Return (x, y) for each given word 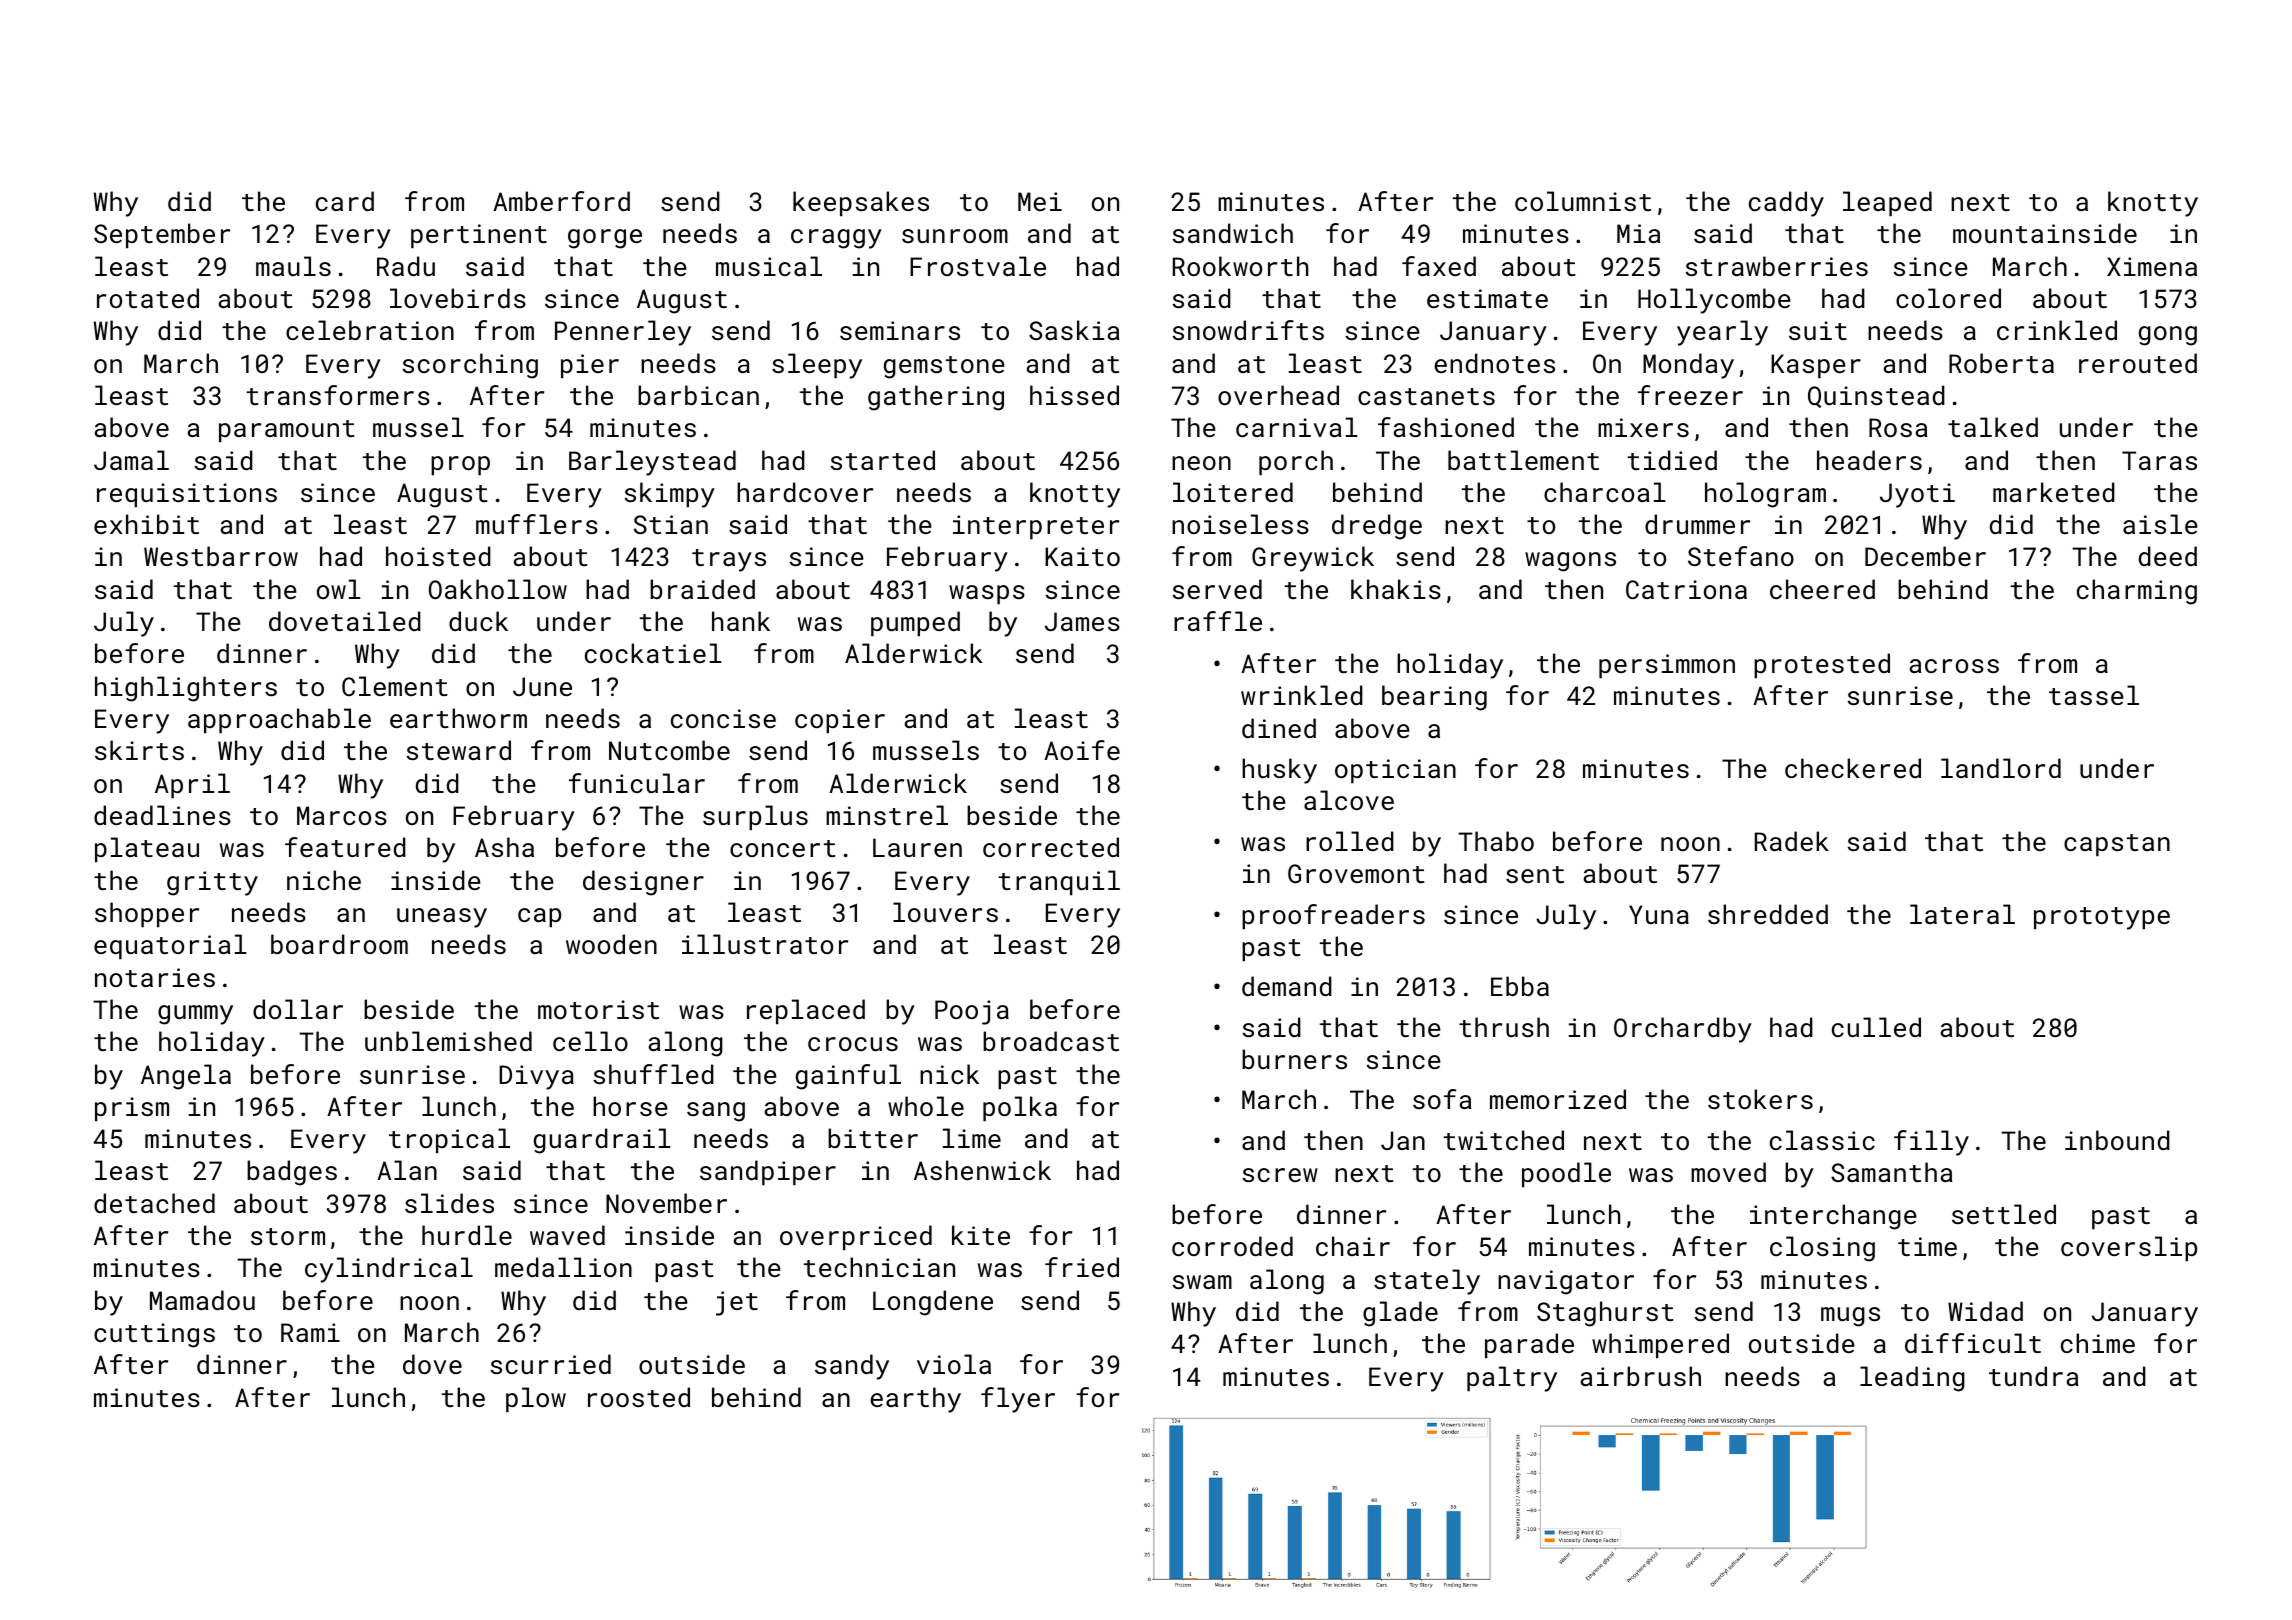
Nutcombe (669, 750)
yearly (1722, 333)
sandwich (1233, 233)
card (345, 201)
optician (1395, 771)
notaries (155, 977)
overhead (1278, 395)
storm (288, 1236)
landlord (2001, 768)
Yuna (1659, 914)
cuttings (154, 1335)
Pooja (972, 1012)
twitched (1504, 1140)
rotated (148, 298)
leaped (1887, 203)
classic (1822, 1140)
